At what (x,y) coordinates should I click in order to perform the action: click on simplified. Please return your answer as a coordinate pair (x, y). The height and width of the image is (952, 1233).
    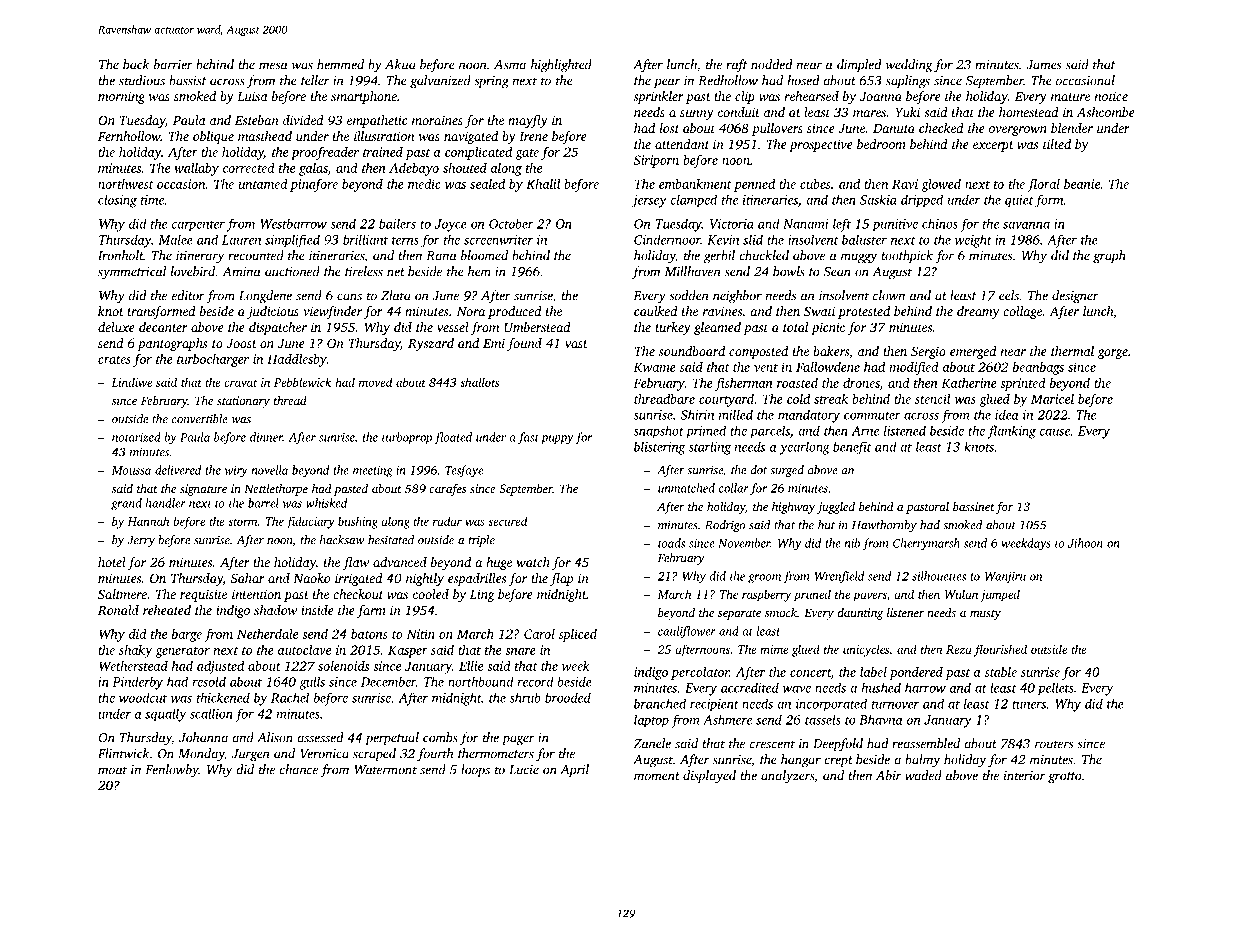
    Looking at the image, I should click on (292, 241).
